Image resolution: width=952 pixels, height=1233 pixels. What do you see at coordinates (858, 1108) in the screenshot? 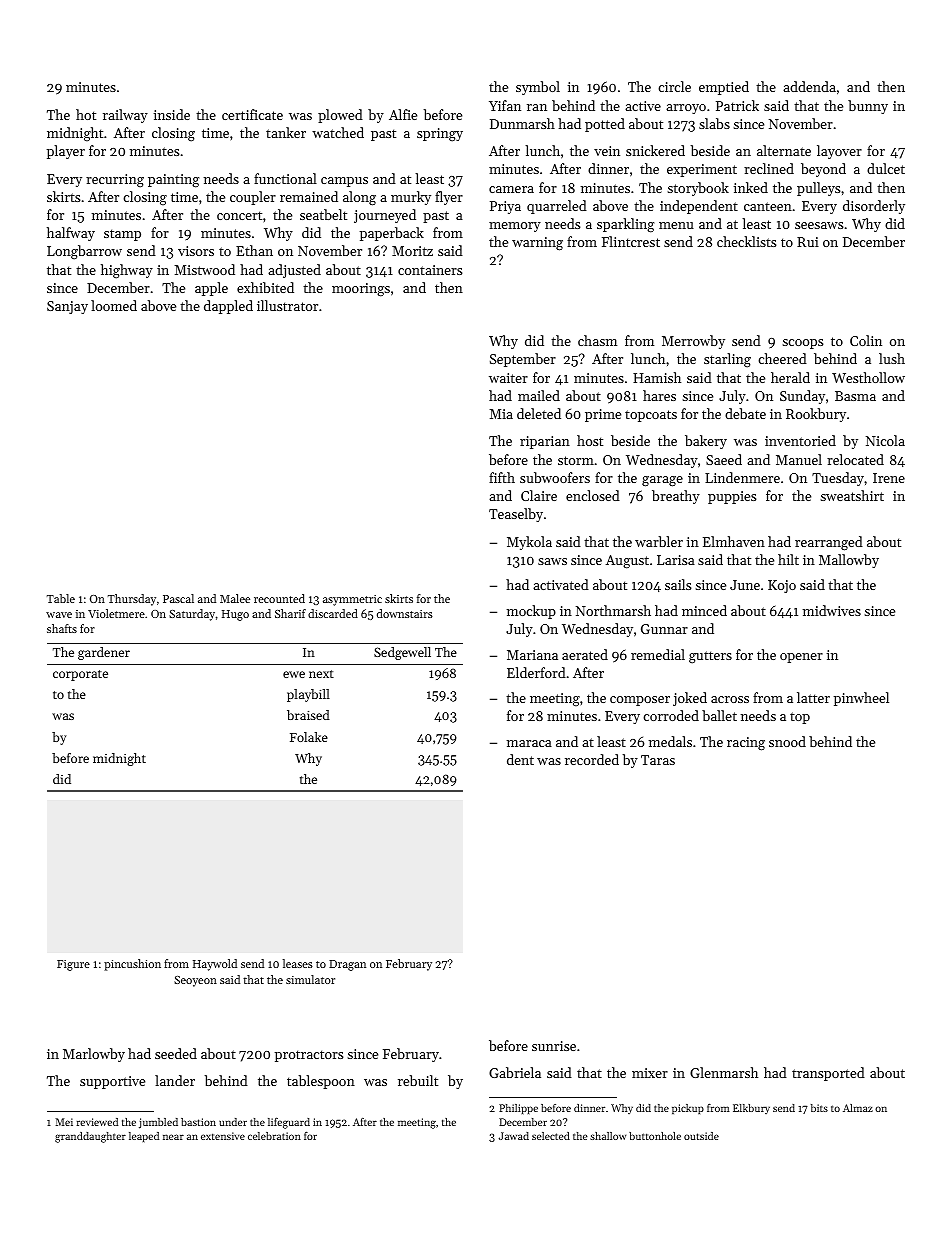
I see `Almaz` at bounding box center [858, 1108].
